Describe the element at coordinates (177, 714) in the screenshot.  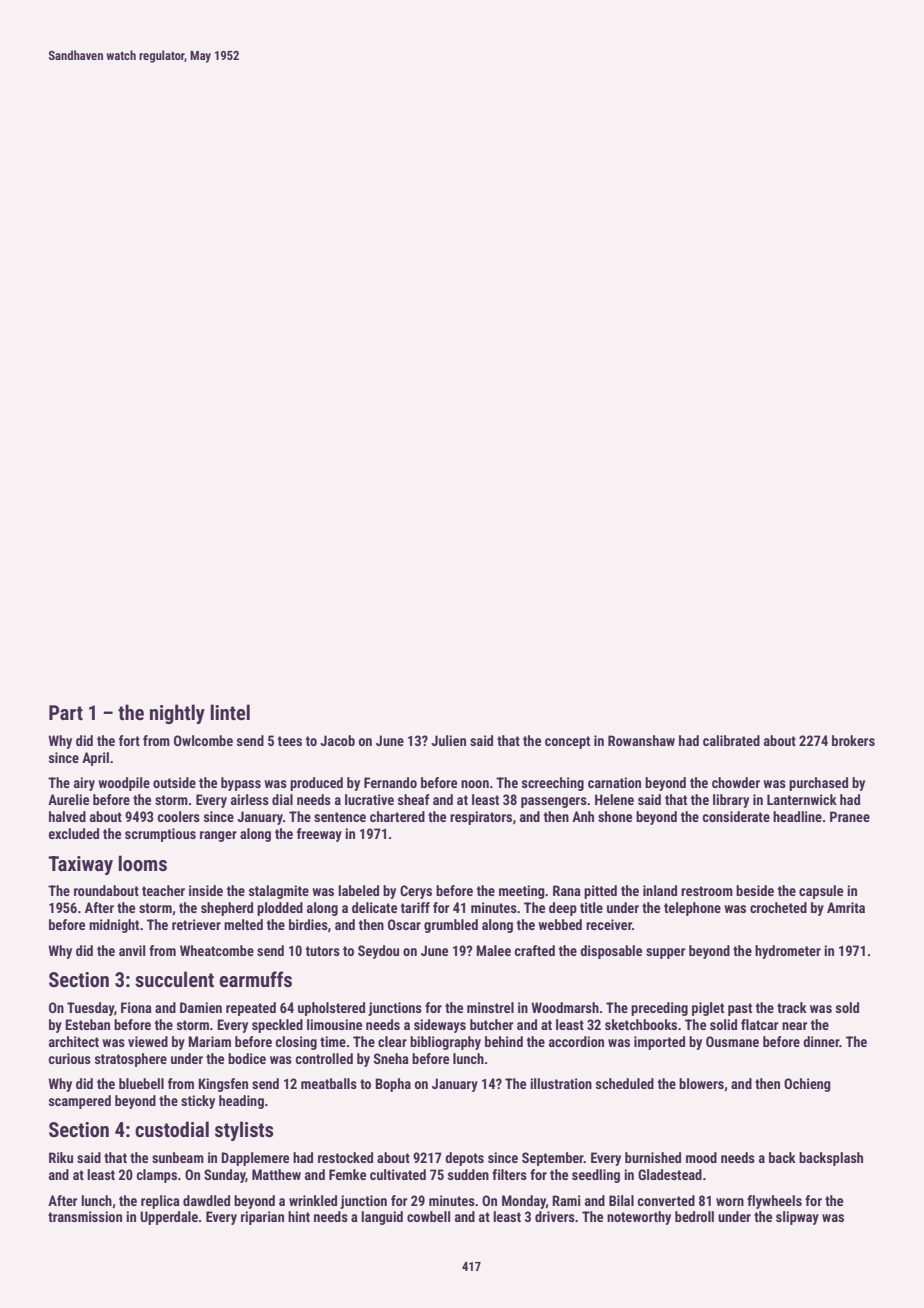
I see `nightly` at that location.
